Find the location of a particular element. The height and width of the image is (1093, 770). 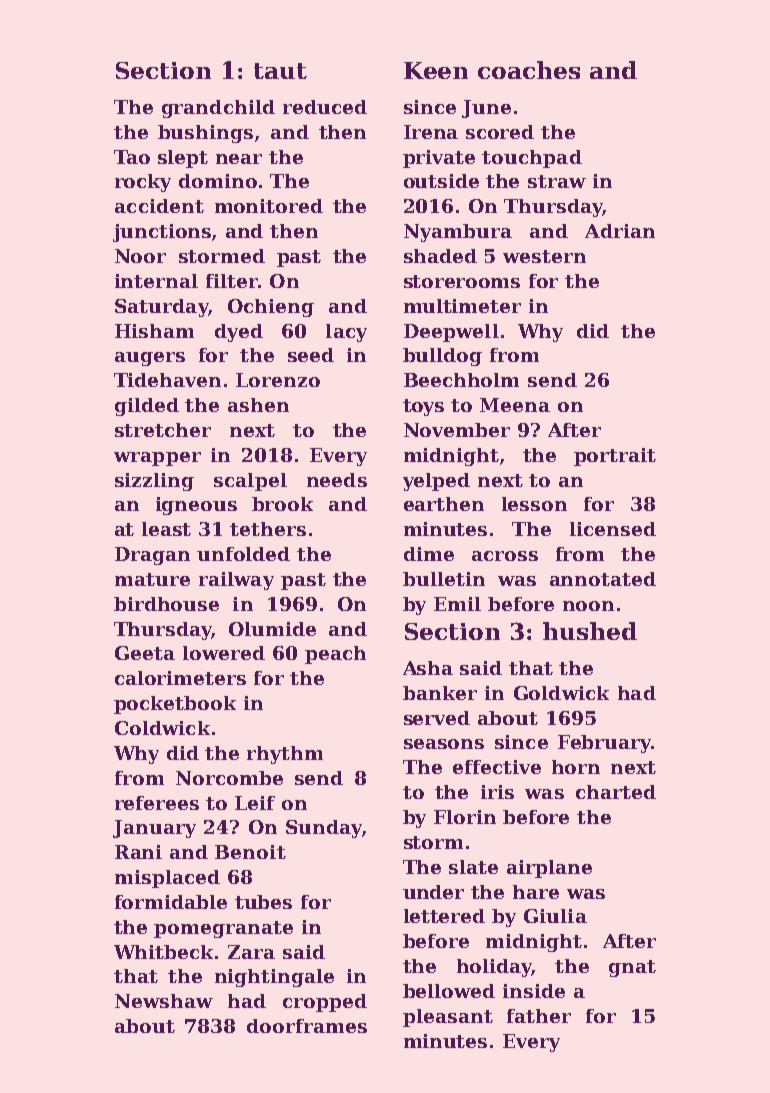

gilded is located at coordinates (147, 407).
